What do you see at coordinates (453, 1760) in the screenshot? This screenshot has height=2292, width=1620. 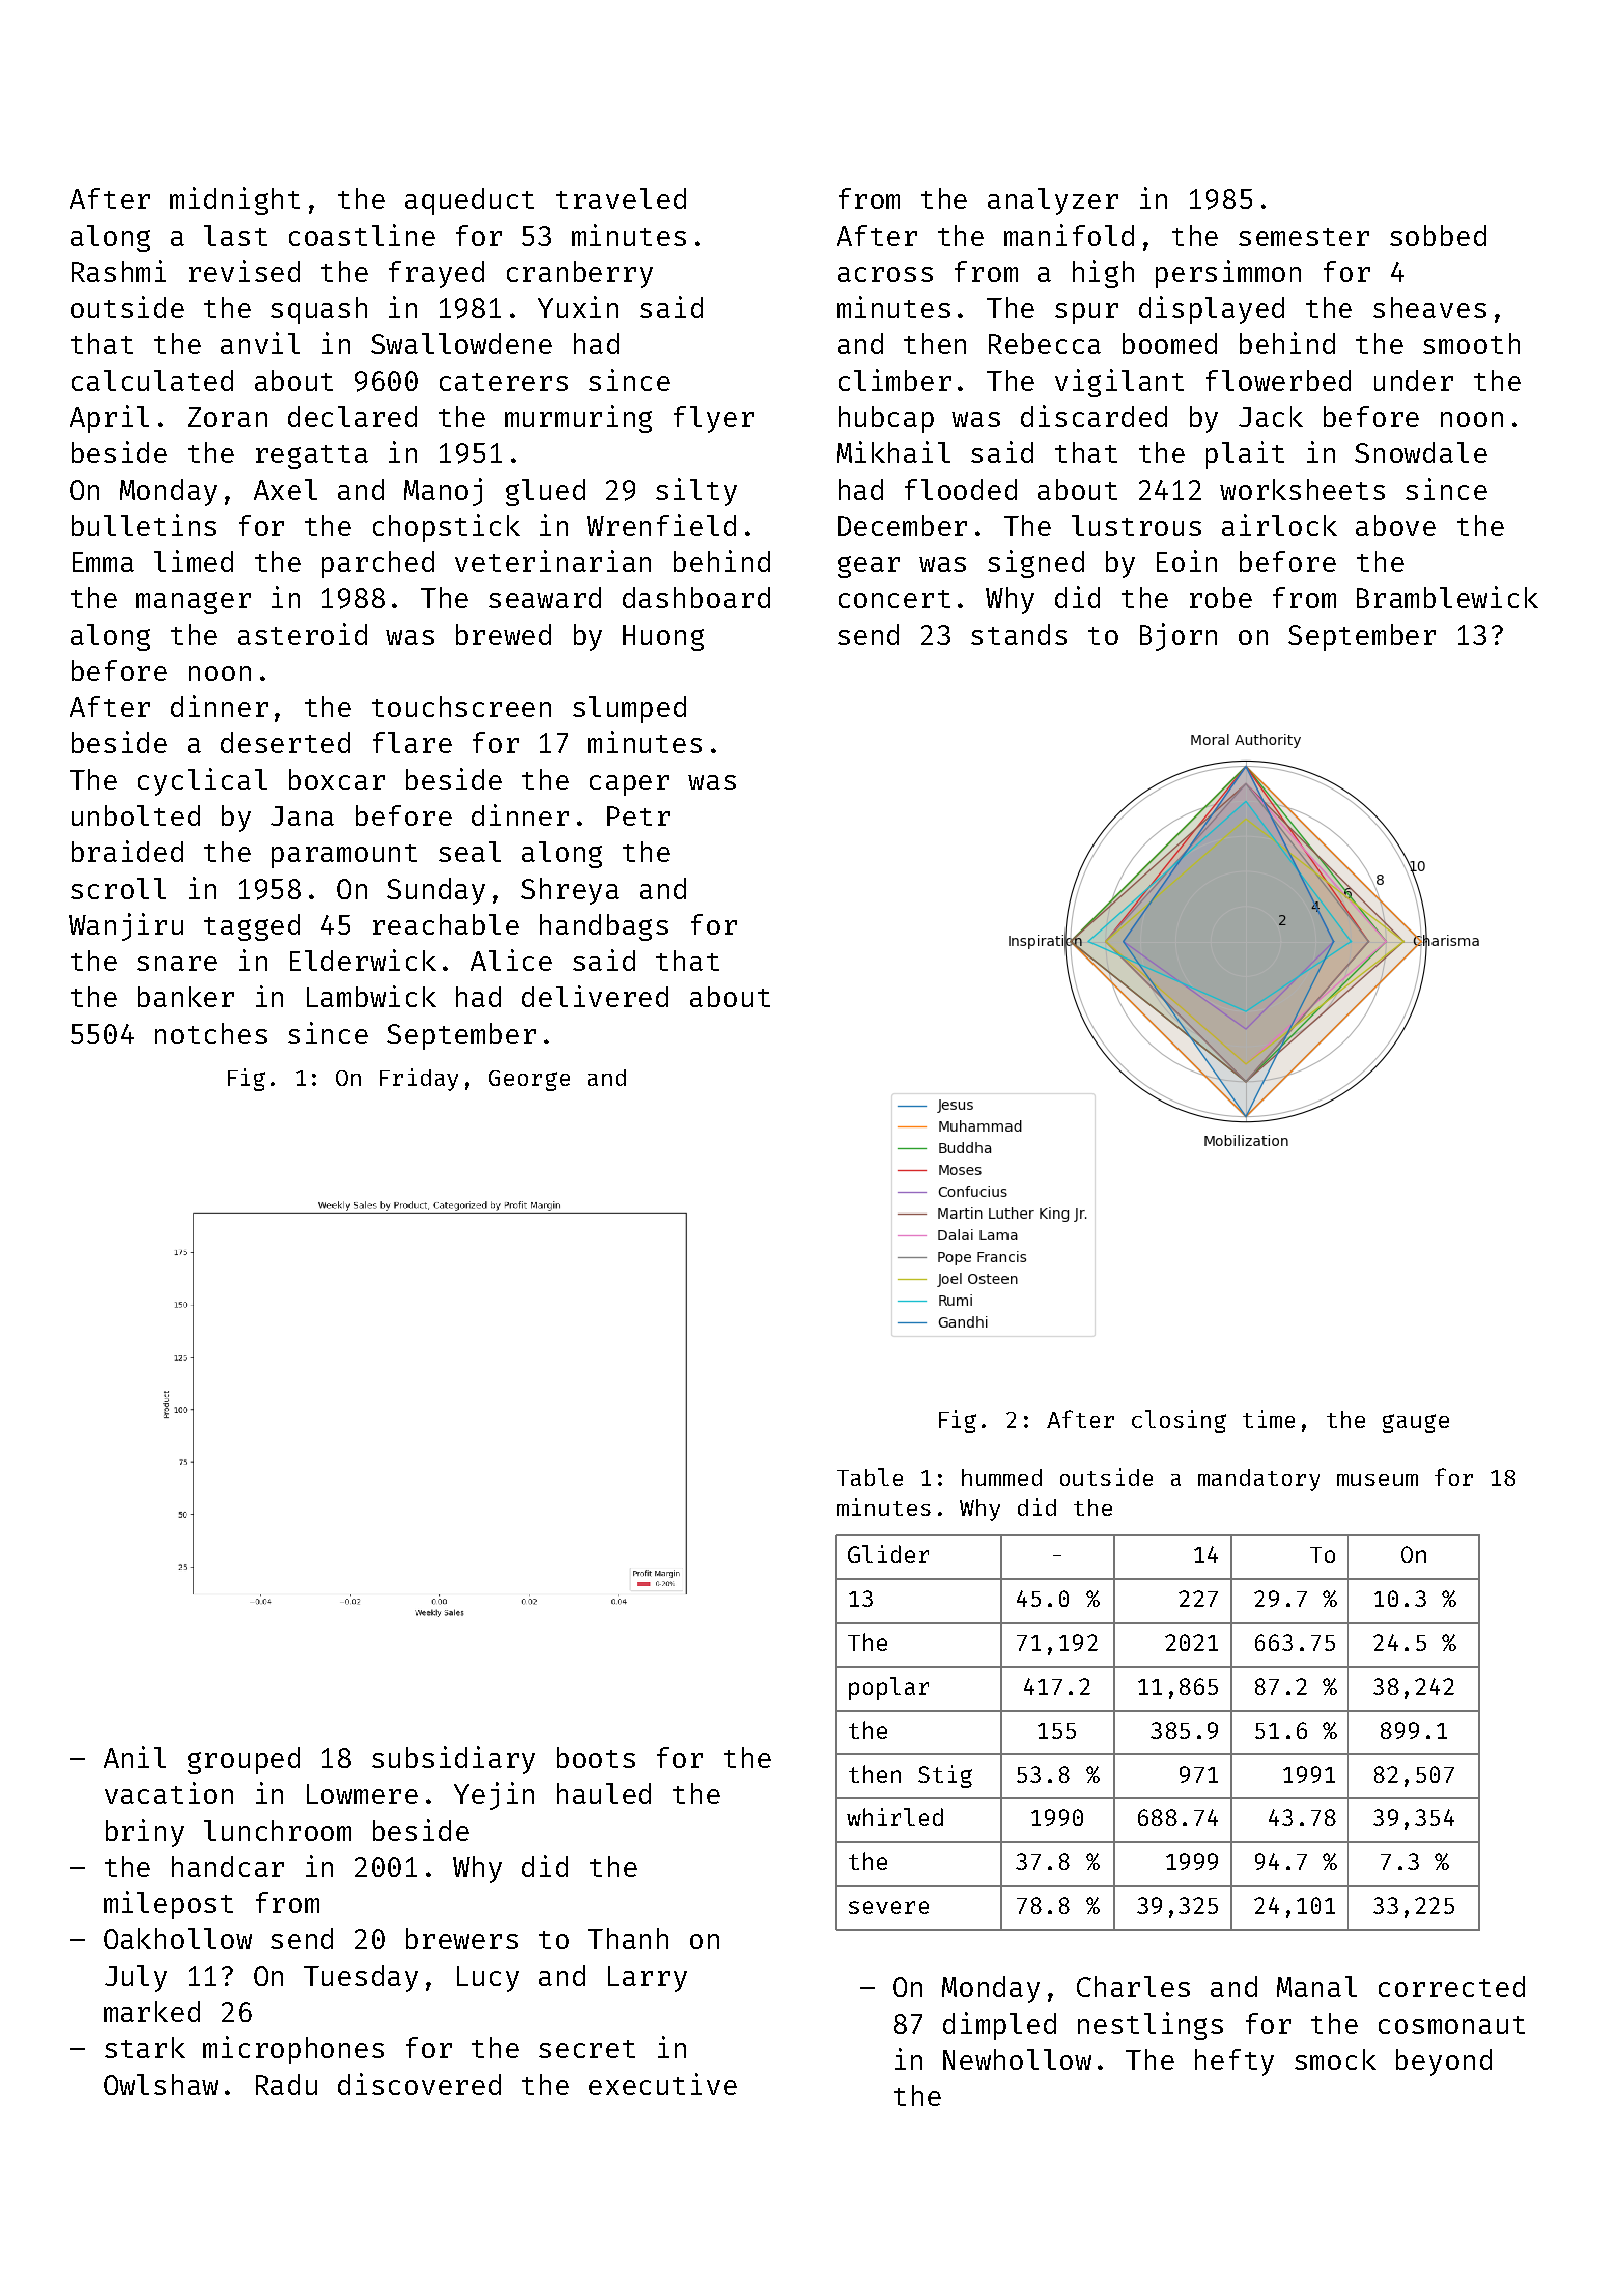 I see `subsidiary` at bounding box center [453, 1760].
